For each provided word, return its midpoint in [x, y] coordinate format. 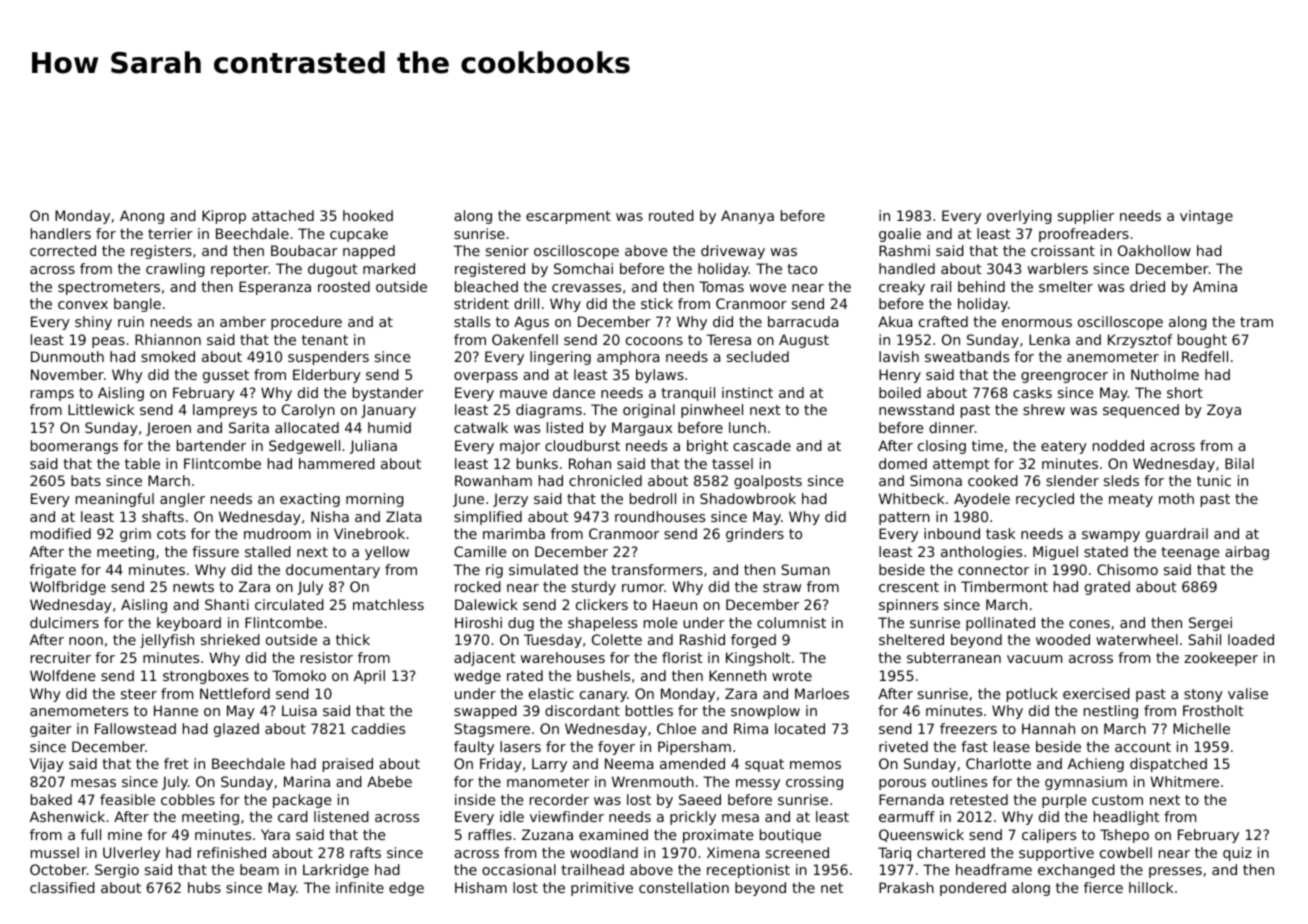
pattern [904, 518]
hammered [337, 463]
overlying [1019, 217]
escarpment [568, 217]
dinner [952, 427]
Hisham [481, 887]
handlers [61, 233]
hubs [204, 887]
